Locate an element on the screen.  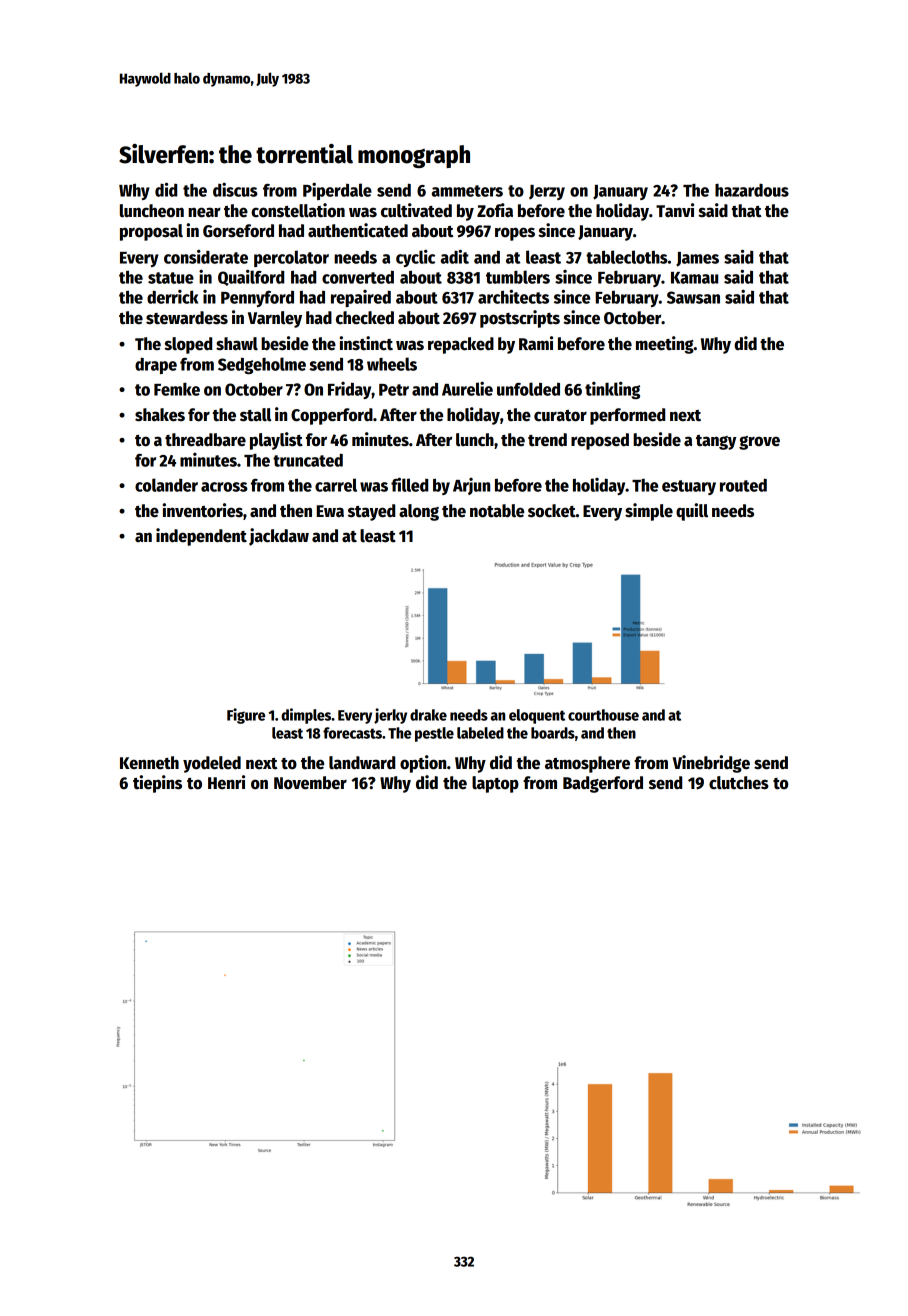
shakes is located at coordinates (160, 415).
